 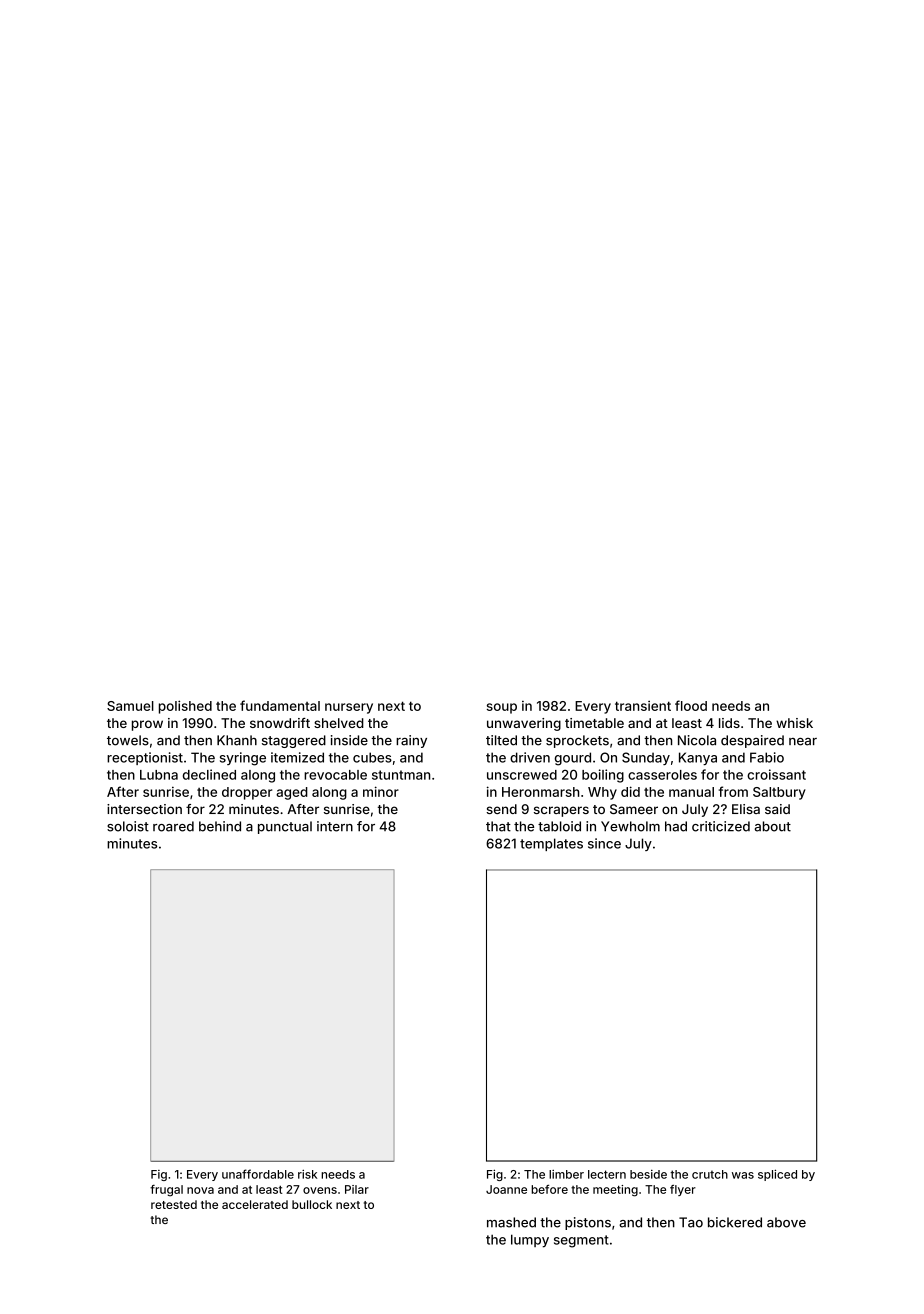 What do you see at coordinates (128, 826) in the image?
I see `soloist` at bounding box center [128, 826].
